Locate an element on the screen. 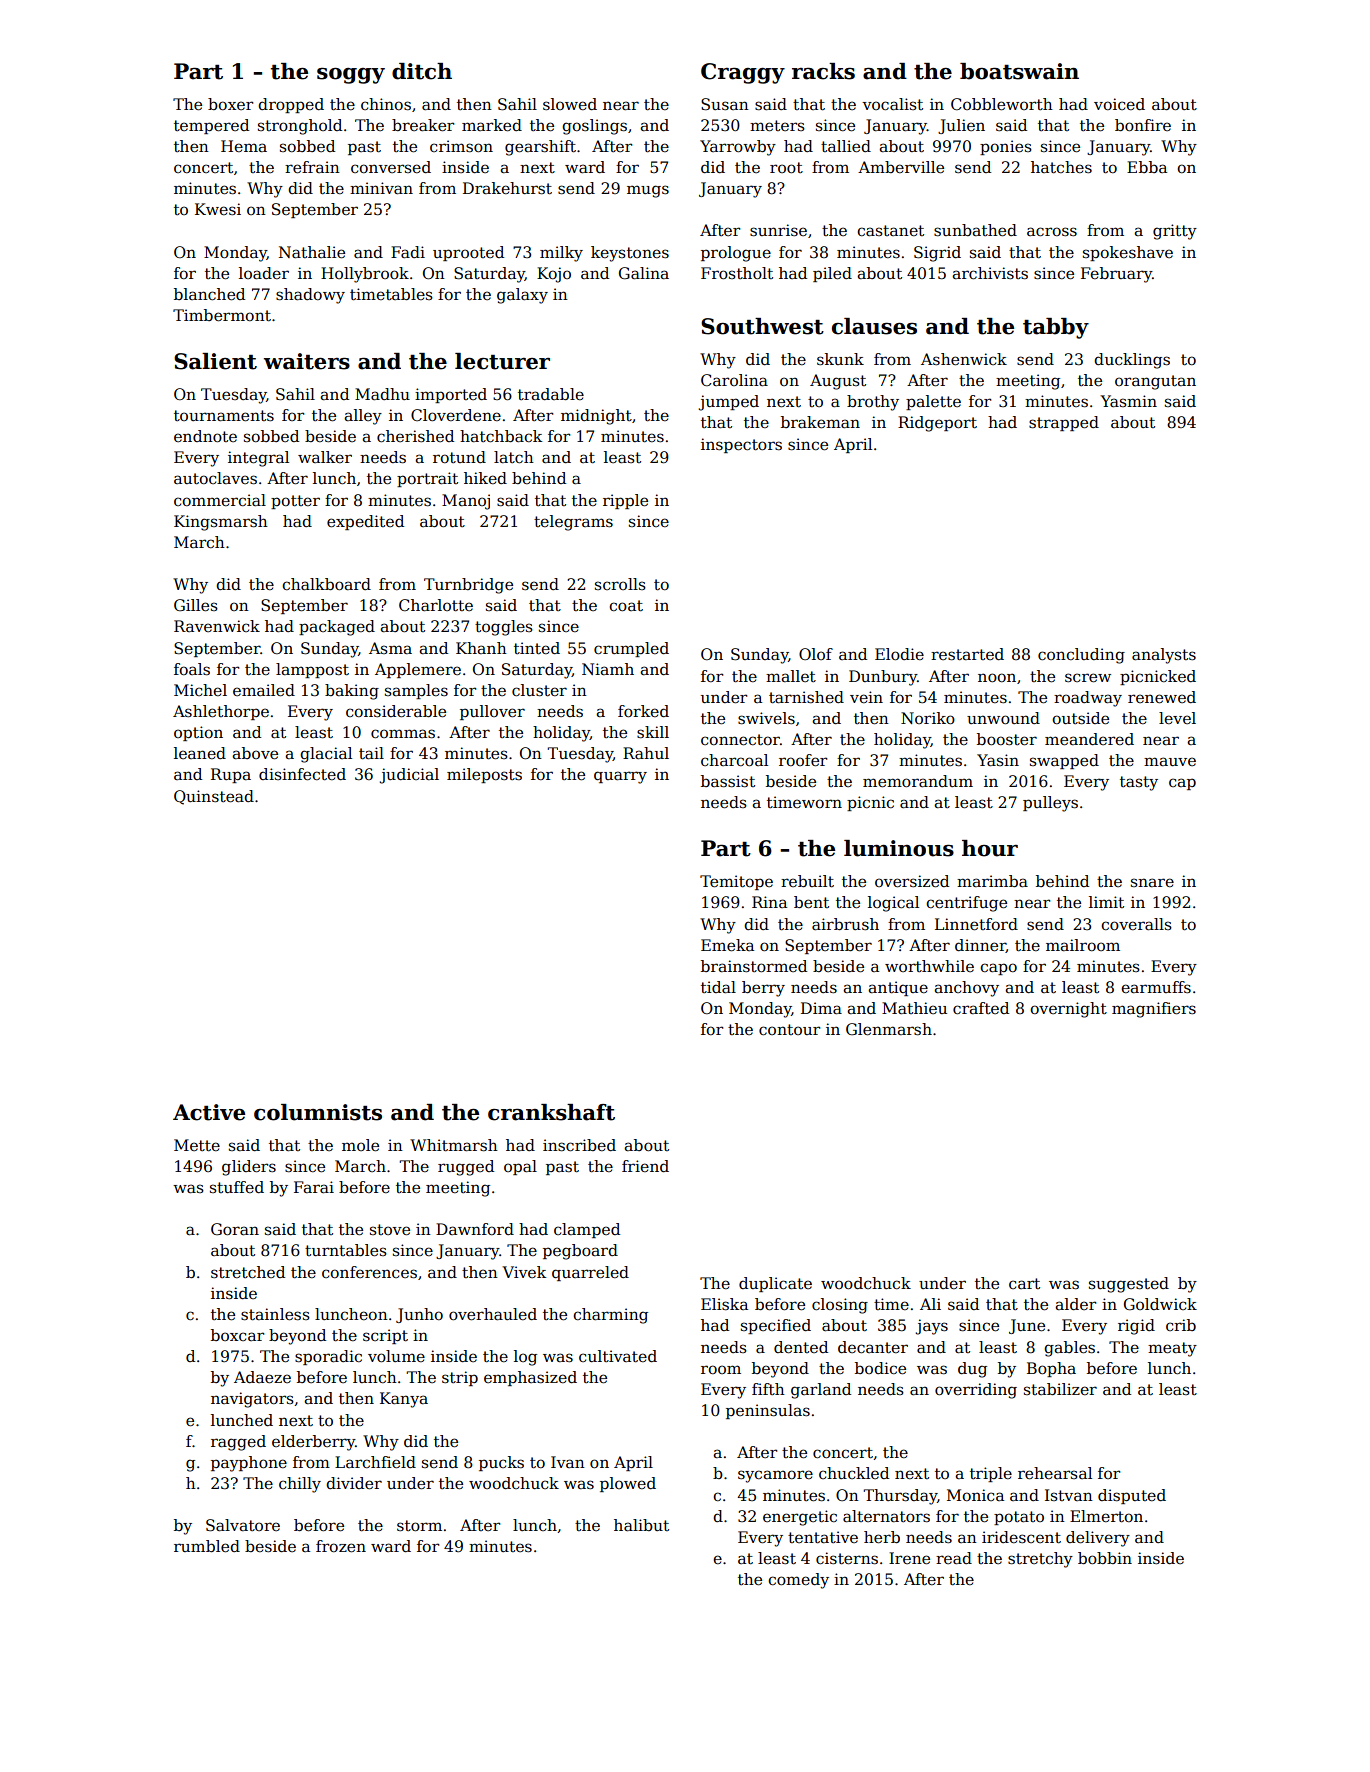  boxer is located at coordinates (230, 104).
